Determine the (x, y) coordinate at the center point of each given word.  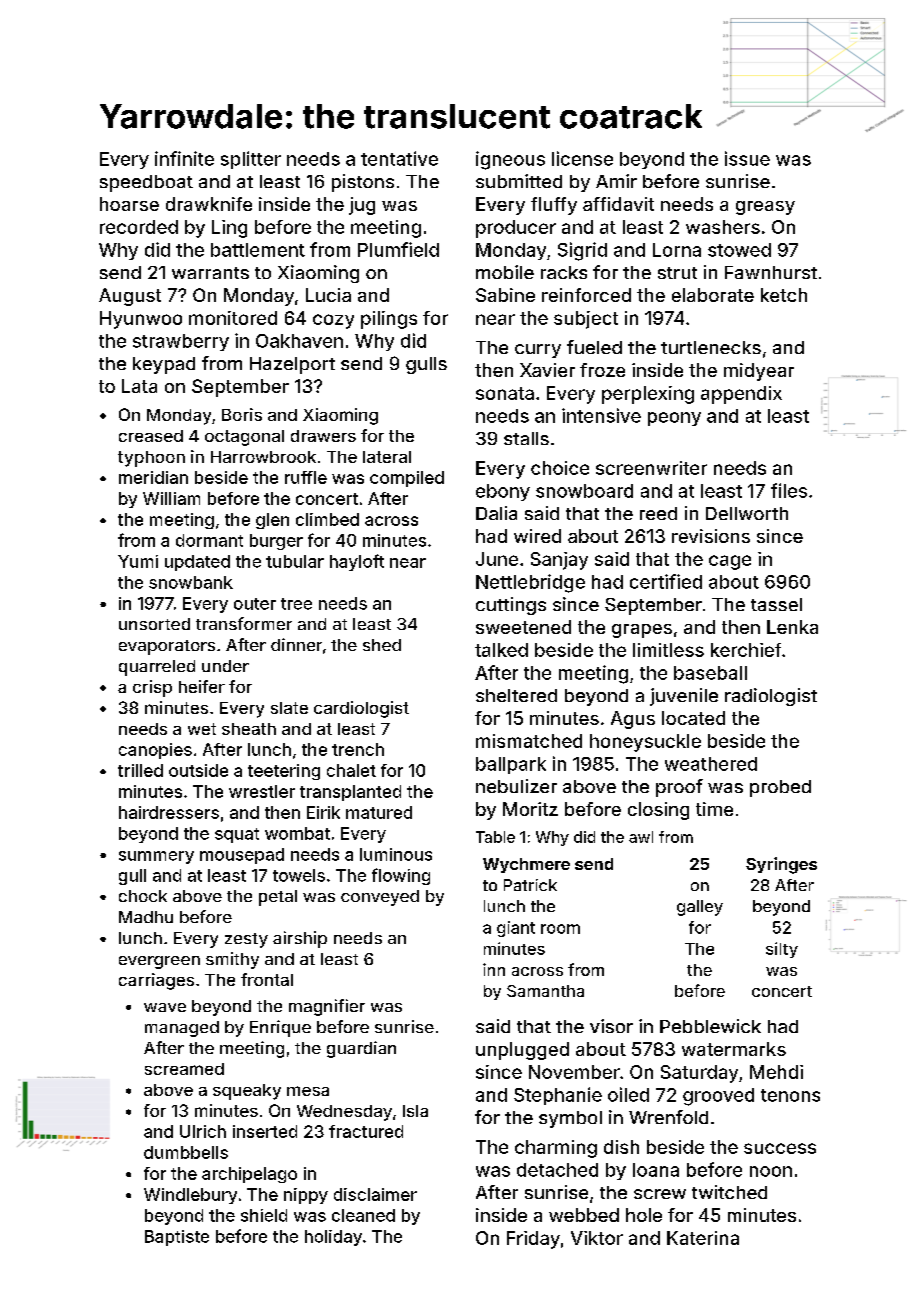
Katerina (703, 1238)
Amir (616, 181)
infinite (184, 158)
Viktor (597, 1238)
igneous (510, 160)
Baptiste (177, 1238)
